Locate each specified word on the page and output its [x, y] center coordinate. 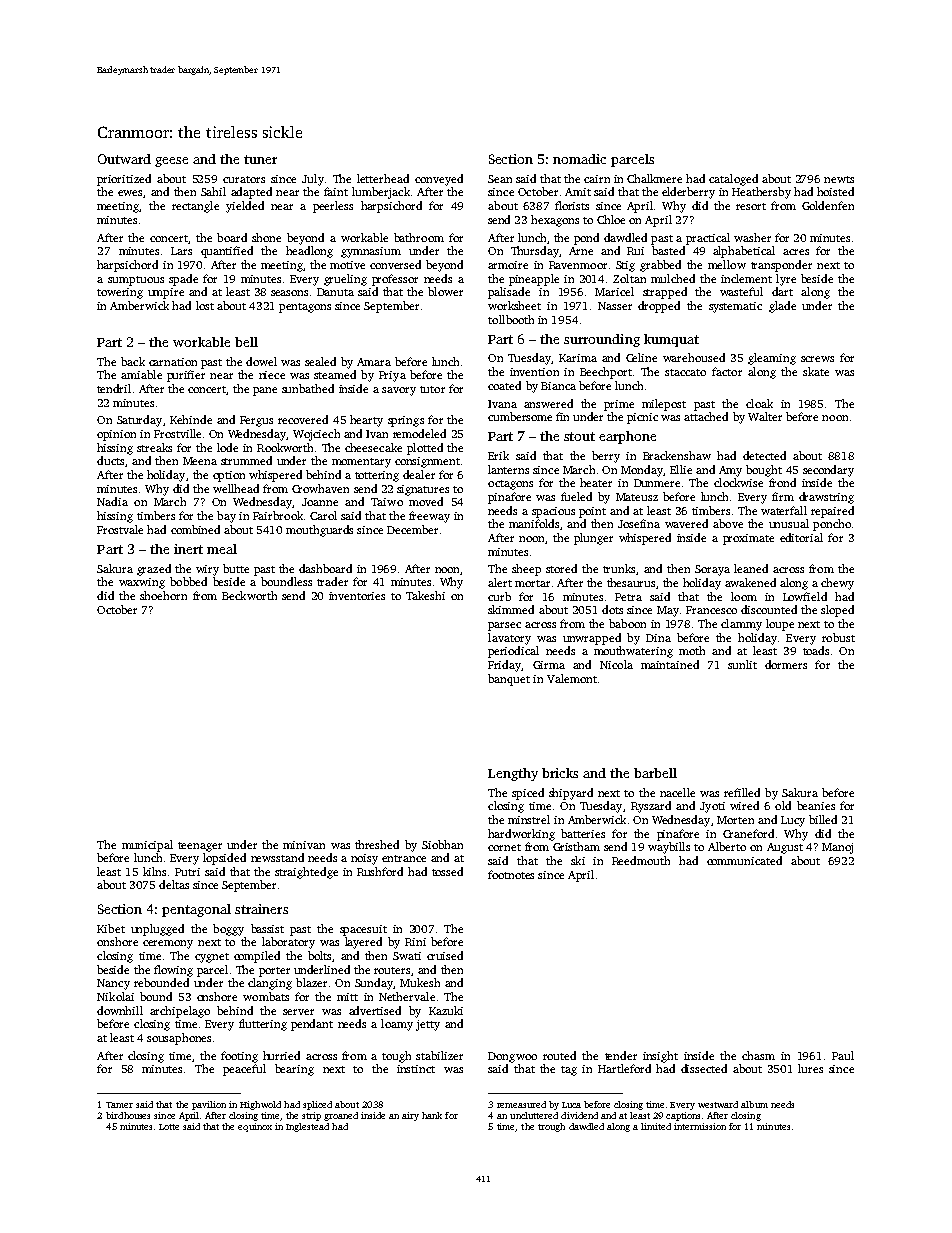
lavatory [509, 639]
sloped [837, 611]
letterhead [383, 178]
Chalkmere [654, 178]
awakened [750, 582]
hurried [281, 1055]
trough [551, 1127]
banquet [509, 680]
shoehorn [163, 595]
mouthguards [319, 531]
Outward [124, 159]
